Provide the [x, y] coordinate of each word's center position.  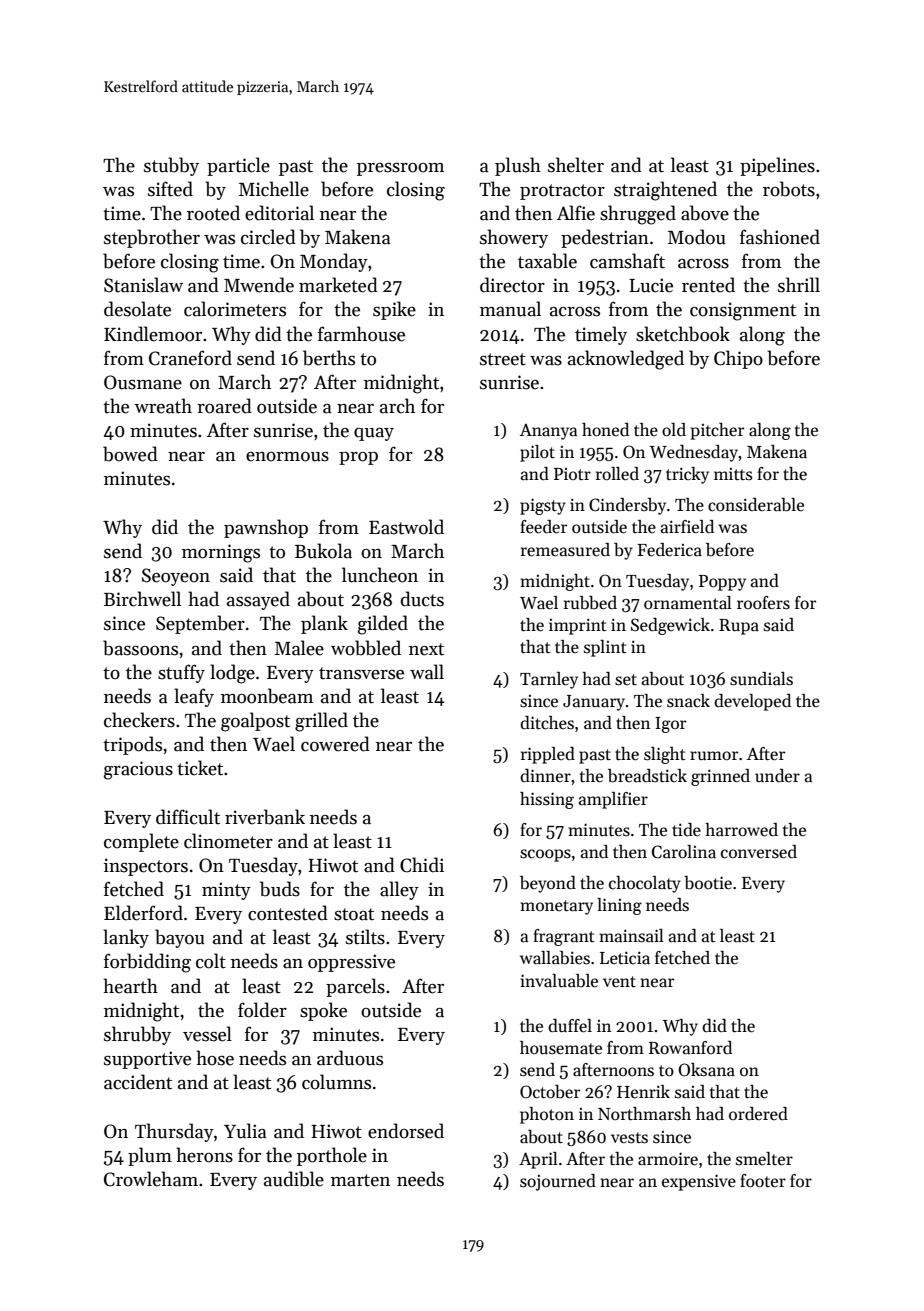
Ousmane [143, 382]
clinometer [228, 841]
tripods [132, 745]
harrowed [741, 830]
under [777, 776]
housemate [561, 1048]
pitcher [717, 431]
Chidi [422, 865]
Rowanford [690, 1048]
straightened [665, 191]
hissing [547, 800]
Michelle [274, 189]
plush [518, 166]
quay [374, 434]
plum [150, 1156]
